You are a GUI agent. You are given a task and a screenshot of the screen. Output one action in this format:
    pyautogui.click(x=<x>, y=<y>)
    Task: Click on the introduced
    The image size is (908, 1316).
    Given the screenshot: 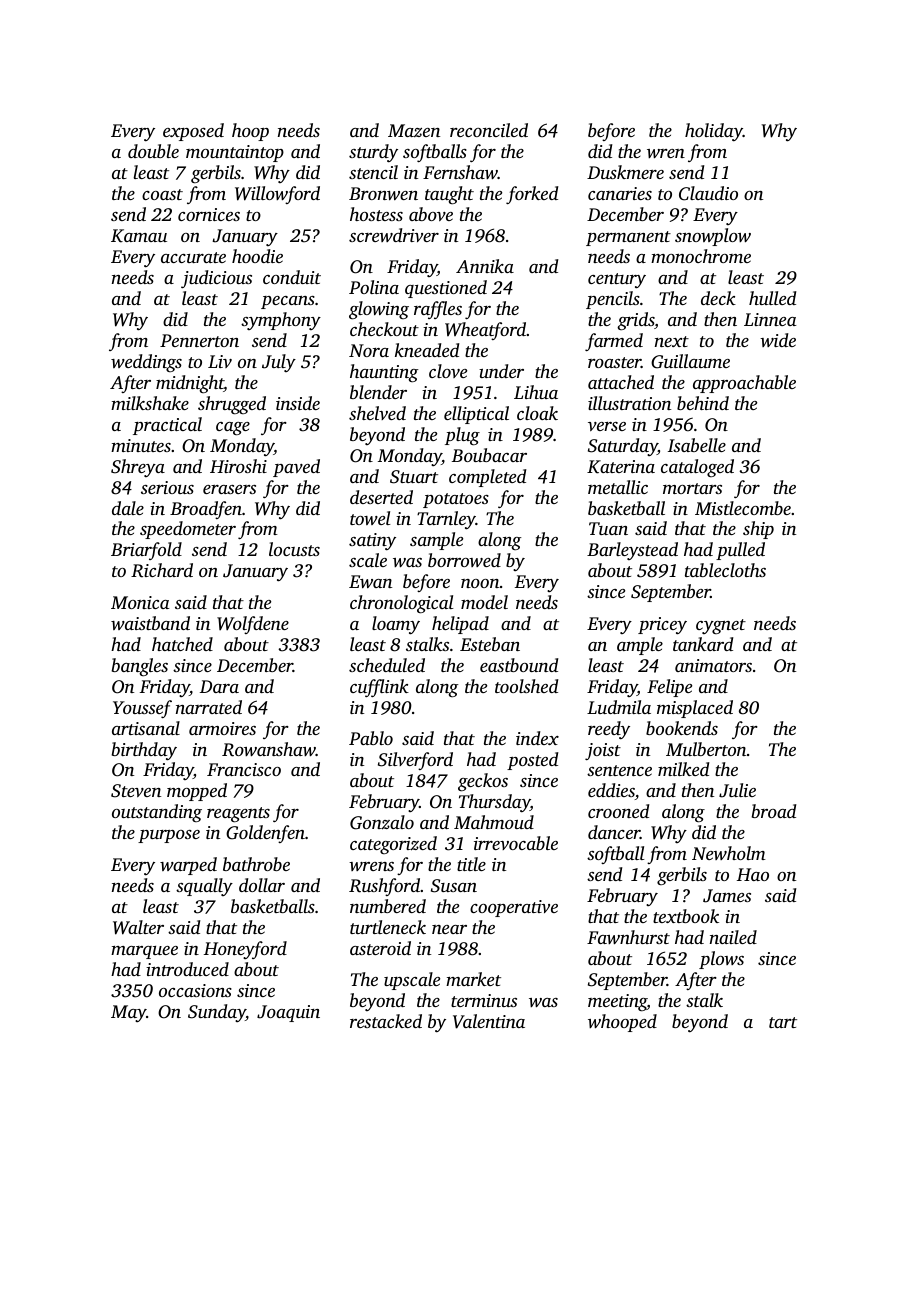 What is the action you would take?
    pyautogui.click(x=187, y=969)
